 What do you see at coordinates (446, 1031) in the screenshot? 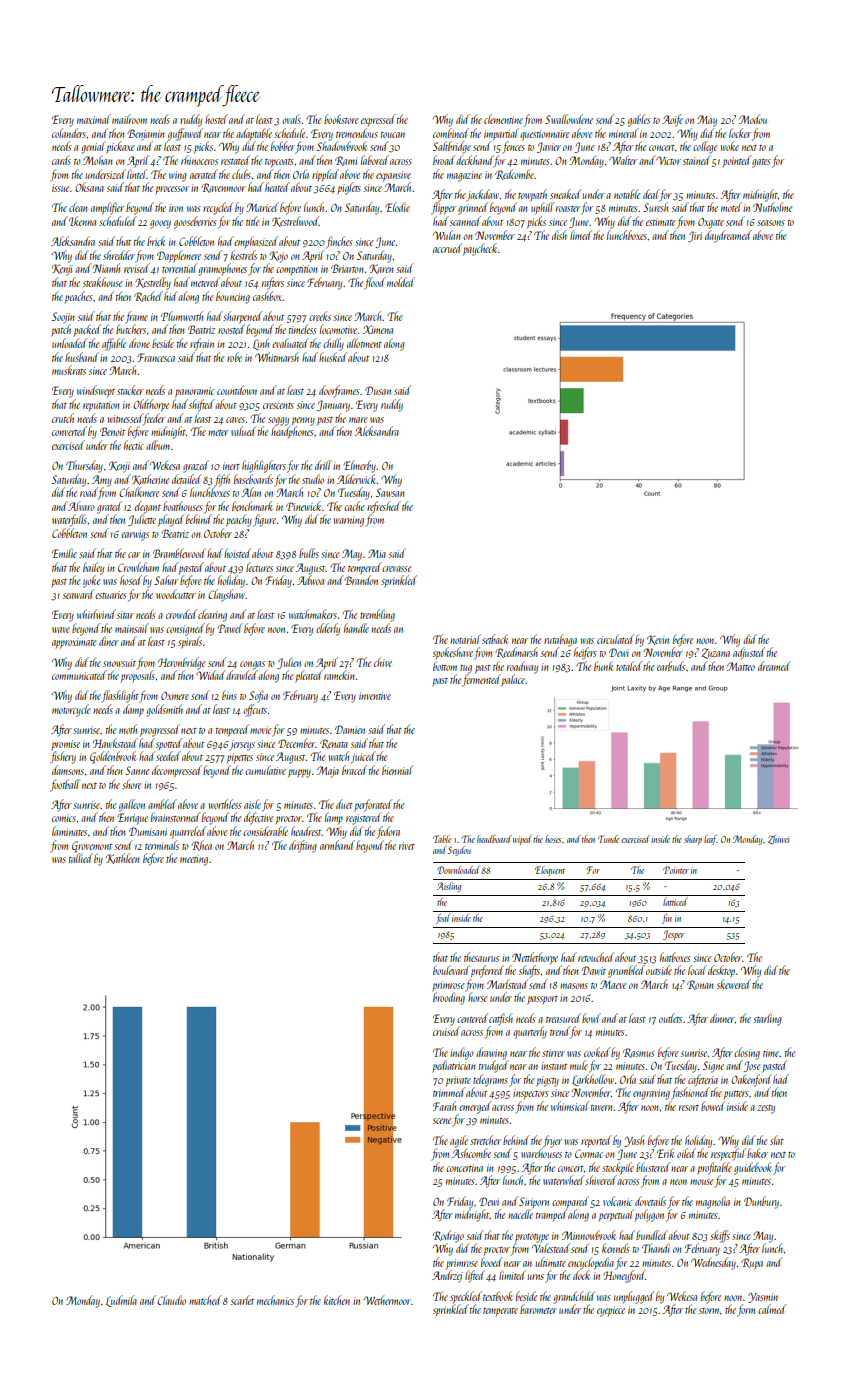
I see `cruised` at bounding box center [446, 1031].
